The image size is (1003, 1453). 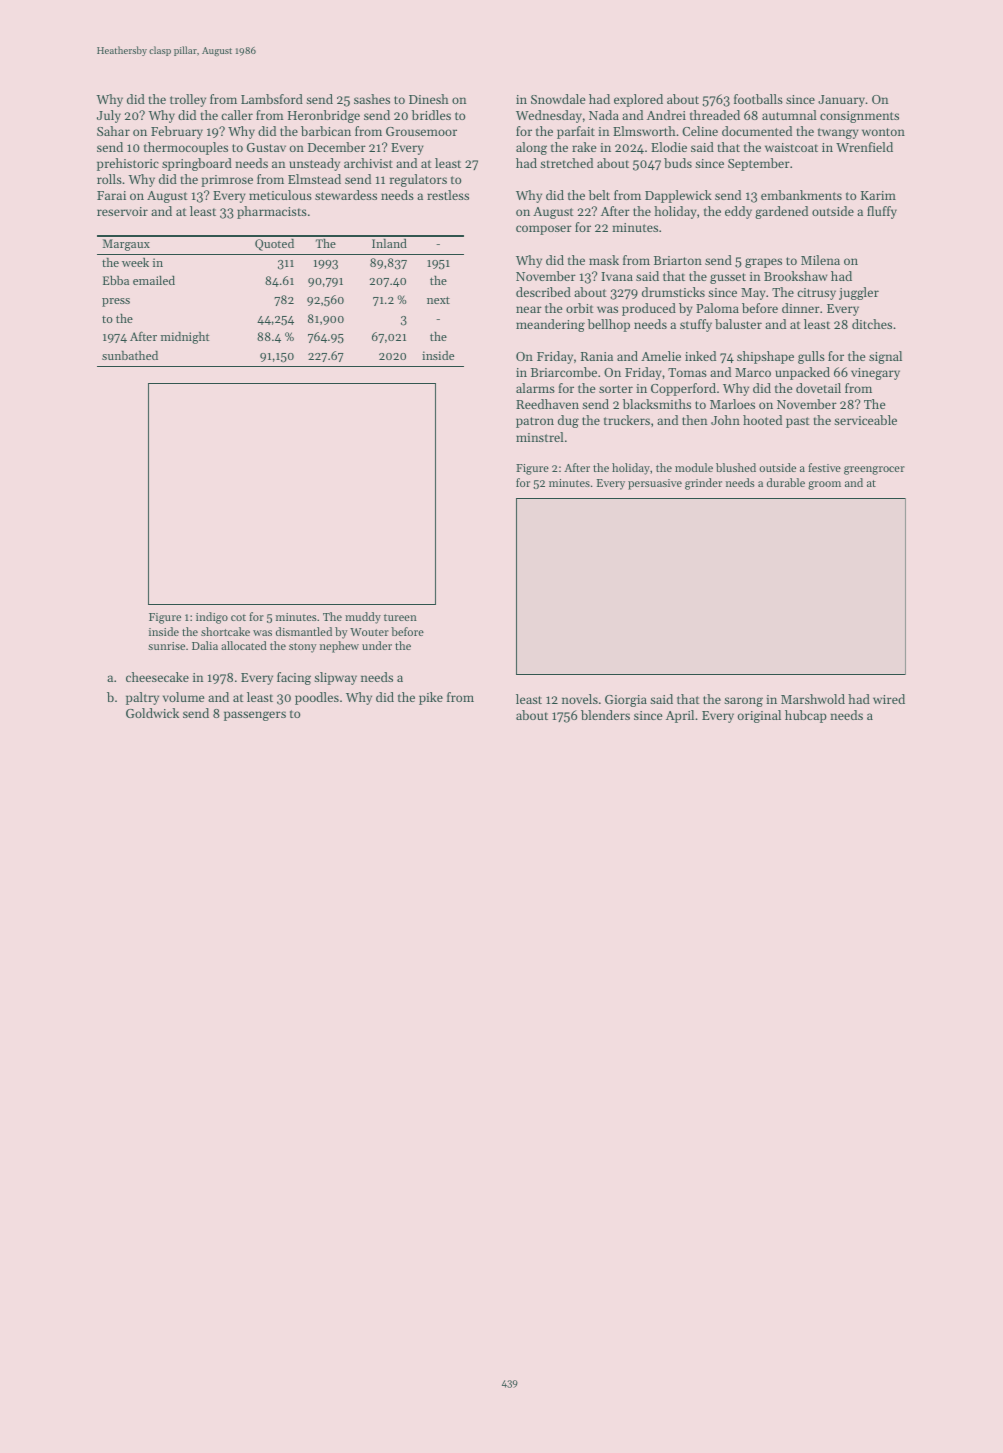 I want to click on sarong, so click(x=743, y=702).
